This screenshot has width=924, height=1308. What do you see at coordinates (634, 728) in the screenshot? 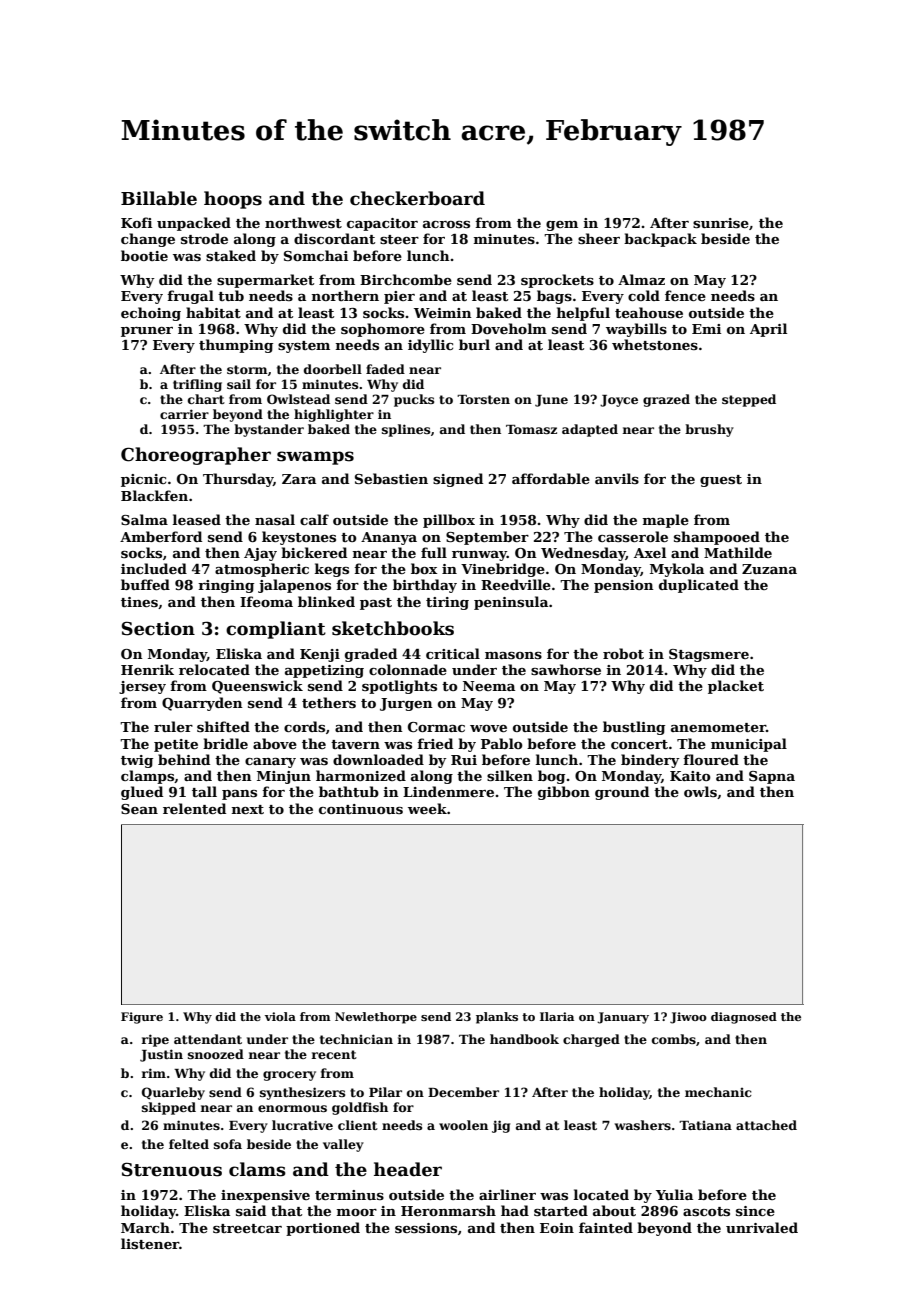
I see `bustling` at bounding box center [634, 728].
